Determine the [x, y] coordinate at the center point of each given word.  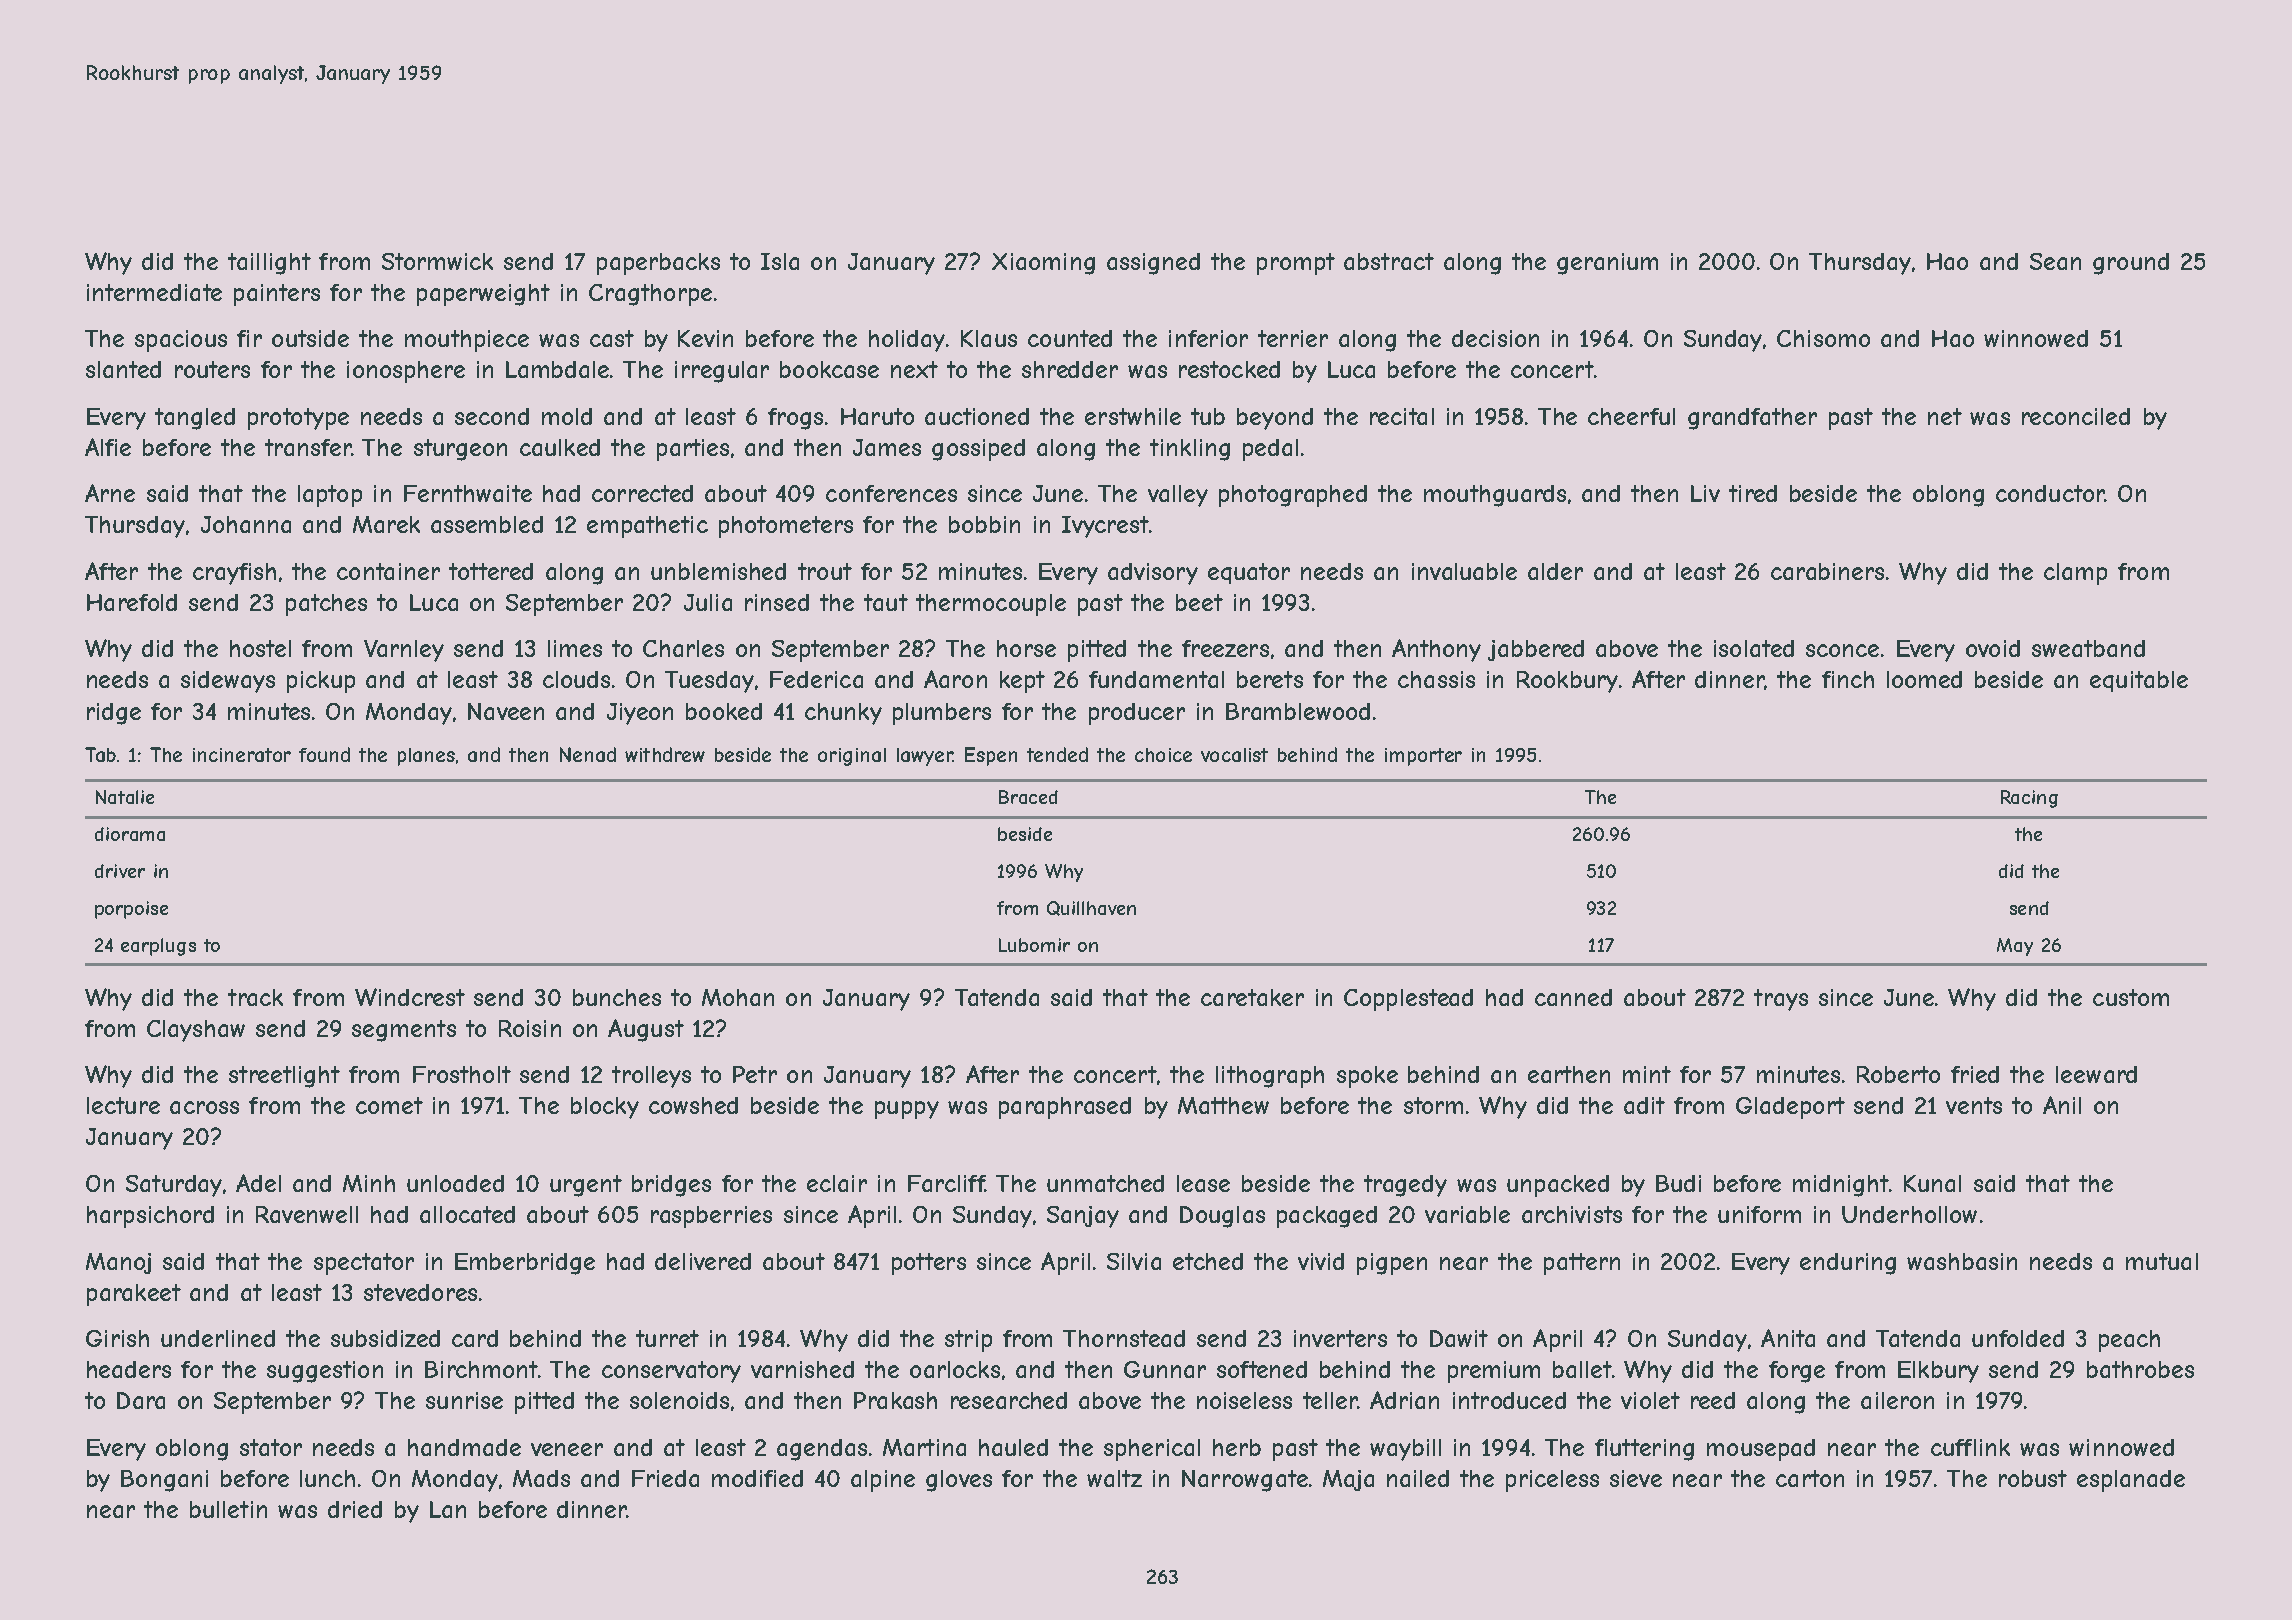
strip [968, 1341]
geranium [1607, 264]
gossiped [978, 450]
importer [1423, 757]
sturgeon [460, 450]
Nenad [588, 754]
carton [1810, 1478]
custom [2131, 997]
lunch [327, 1478]
